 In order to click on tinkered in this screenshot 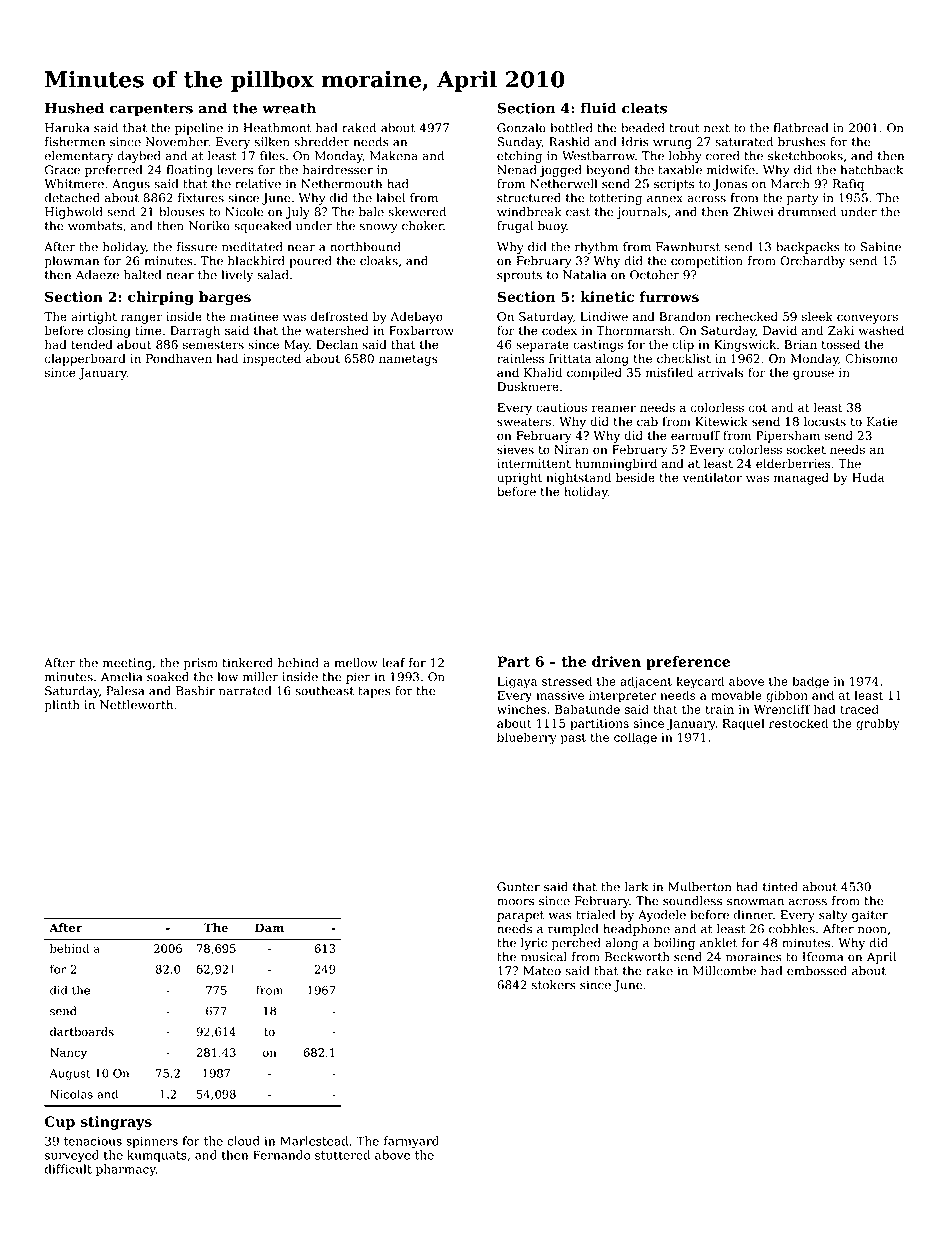, I will do `click(247, 663)`.
